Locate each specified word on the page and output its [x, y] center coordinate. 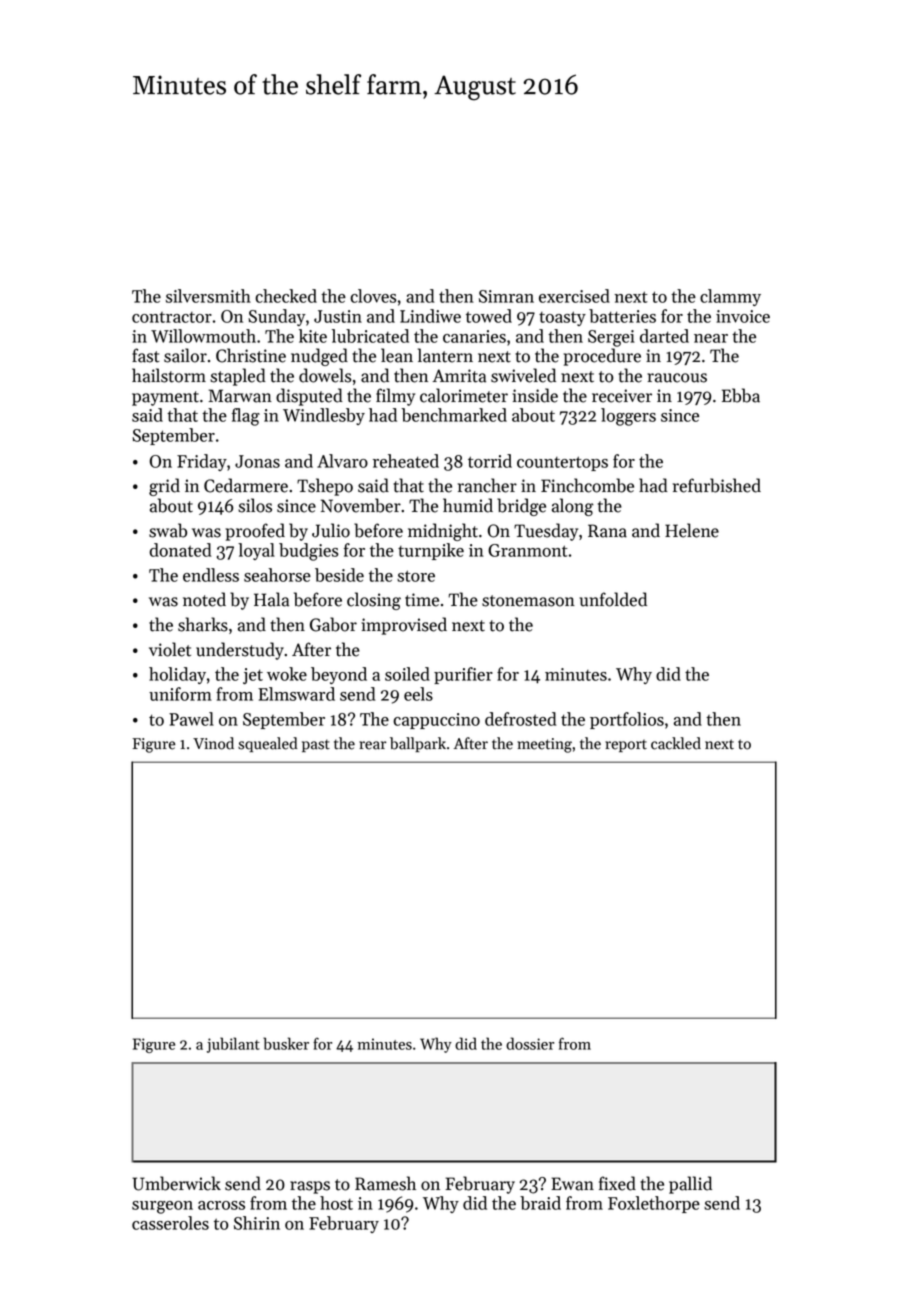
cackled [676, 743]
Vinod [213, 743]
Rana [607, 531]
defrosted [520, 719]
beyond [339, 675]
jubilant [233, 1045]
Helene [692, 530]
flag [246, 417]
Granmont [528, 550]
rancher [487, 485]
